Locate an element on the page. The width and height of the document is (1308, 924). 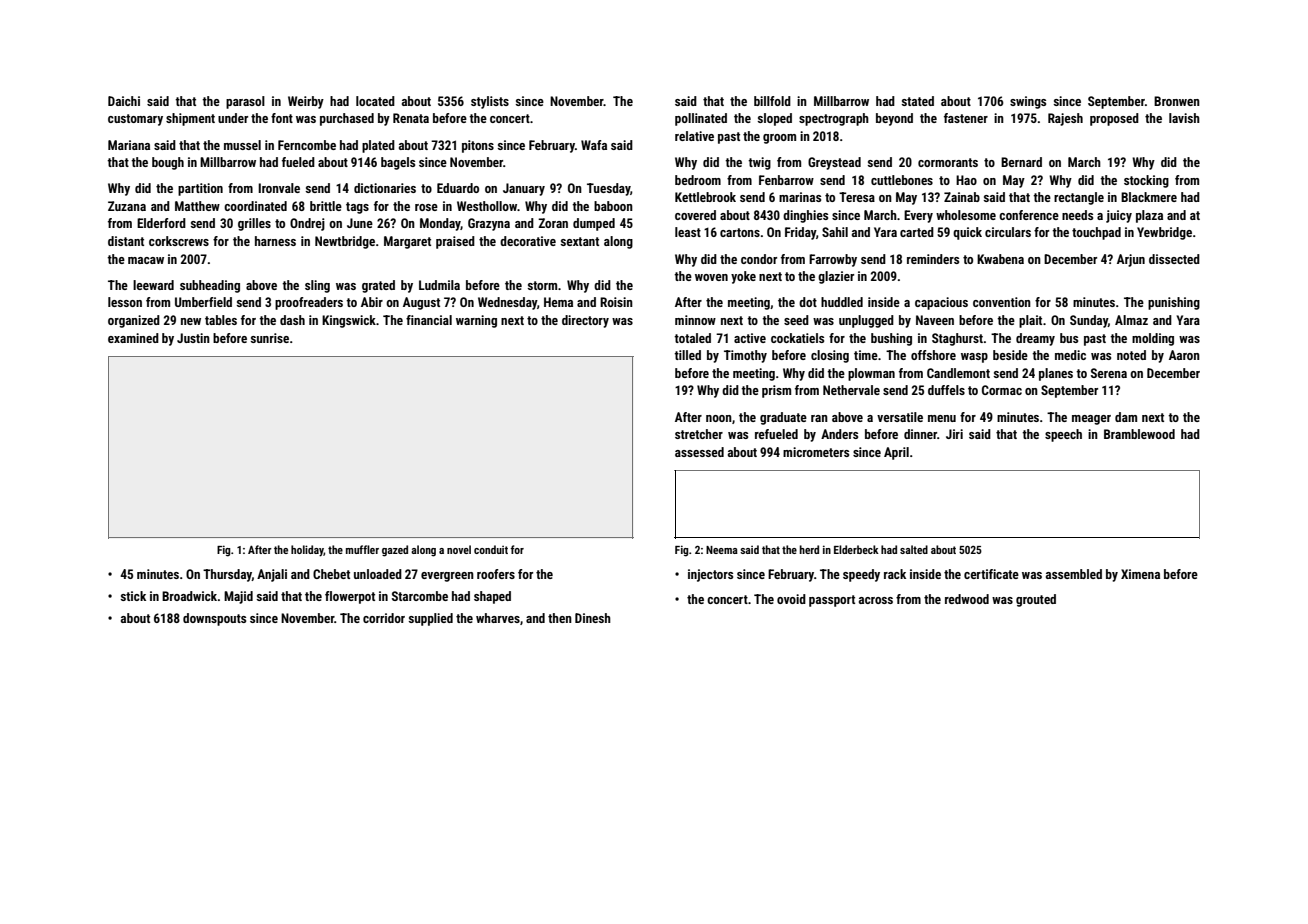
billfold is located at coordinates (772, 101).
